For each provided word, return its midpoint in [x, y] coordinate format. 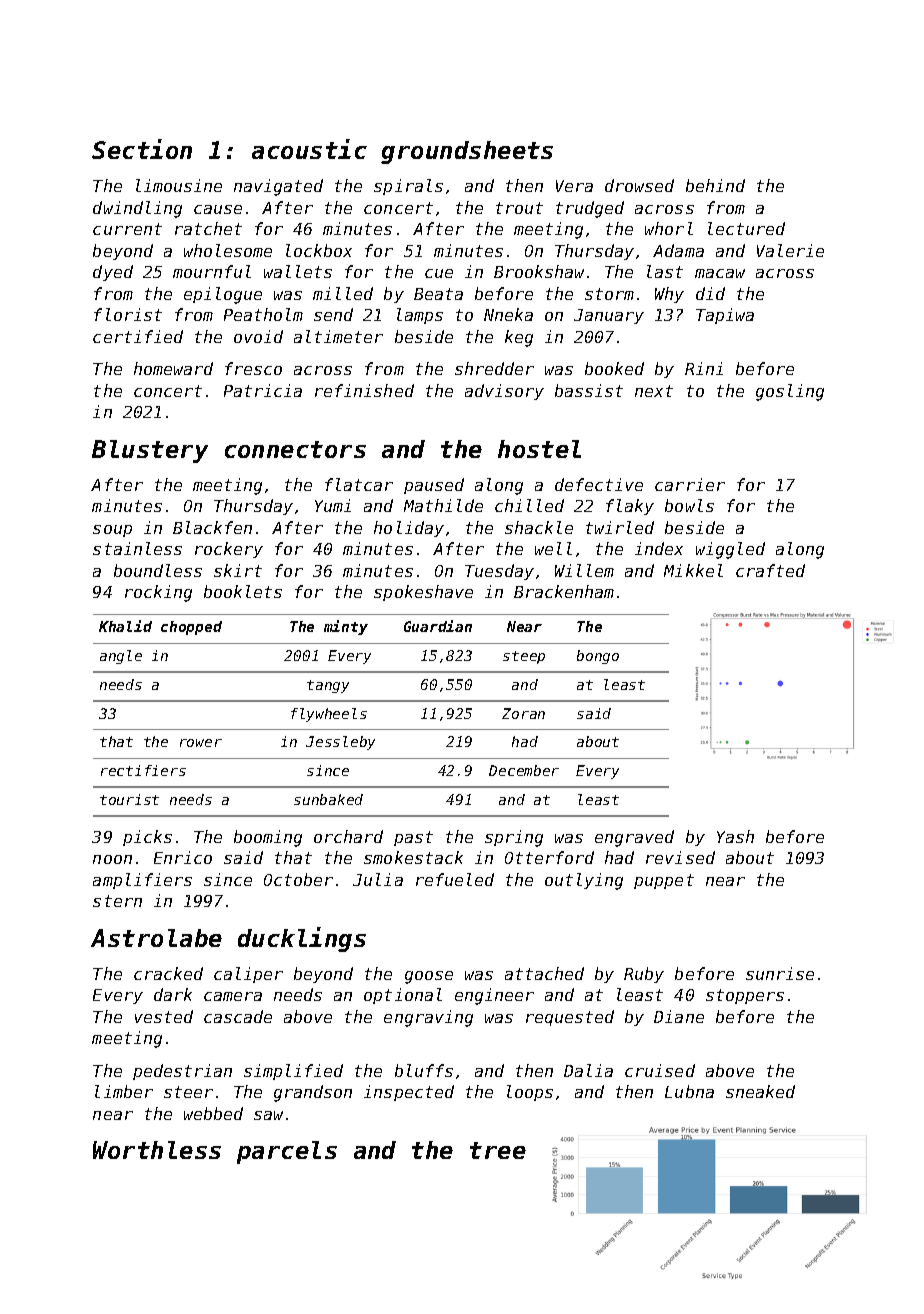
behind [715, 185]
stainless [137, 548]
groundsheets [467, 152]
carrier [690, 484]
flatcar [359, 484]
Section [142, 149]
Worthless [157, 1150]
